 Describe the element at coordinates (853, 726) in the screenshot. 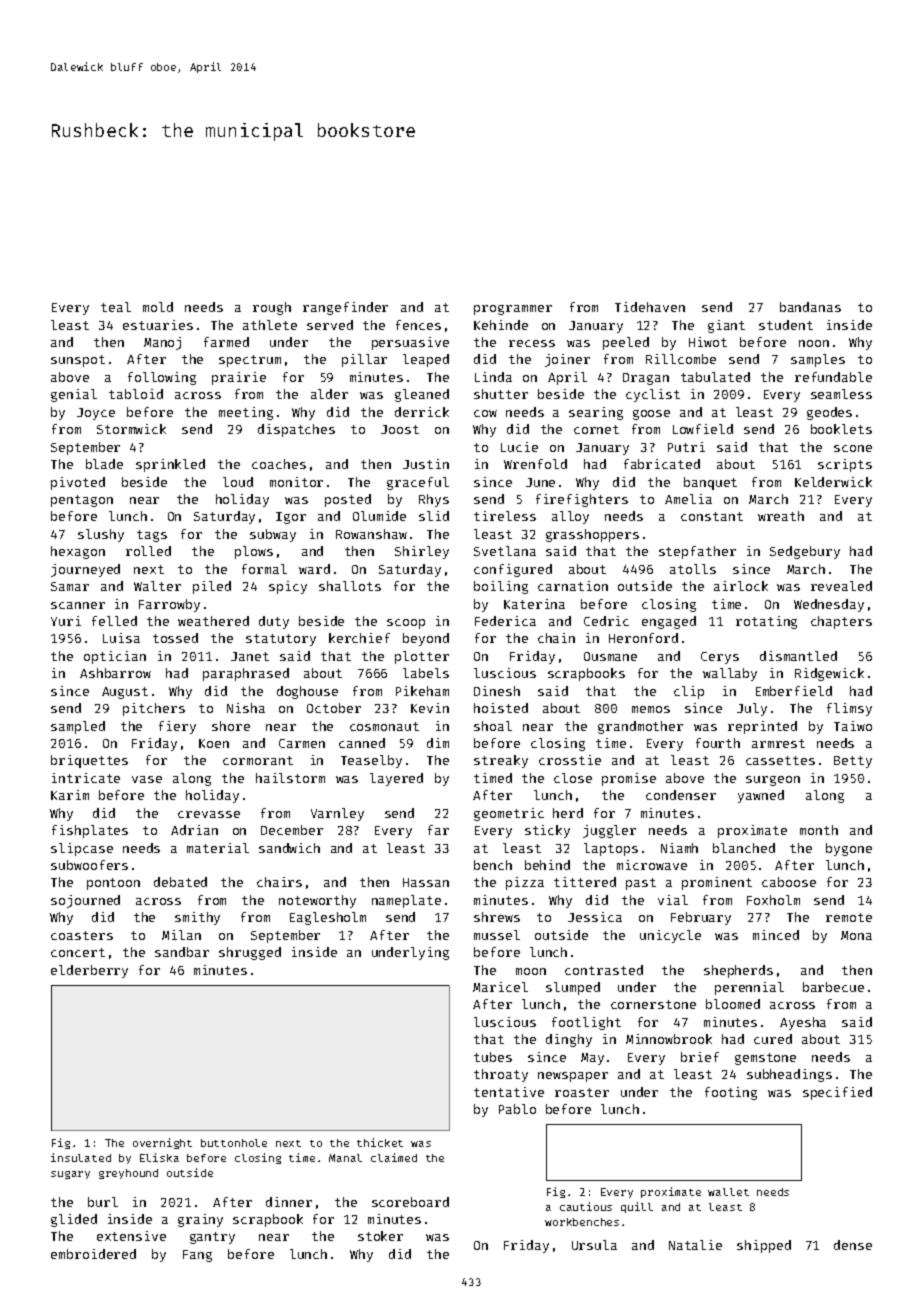

I see `Taiwo` at that location.
